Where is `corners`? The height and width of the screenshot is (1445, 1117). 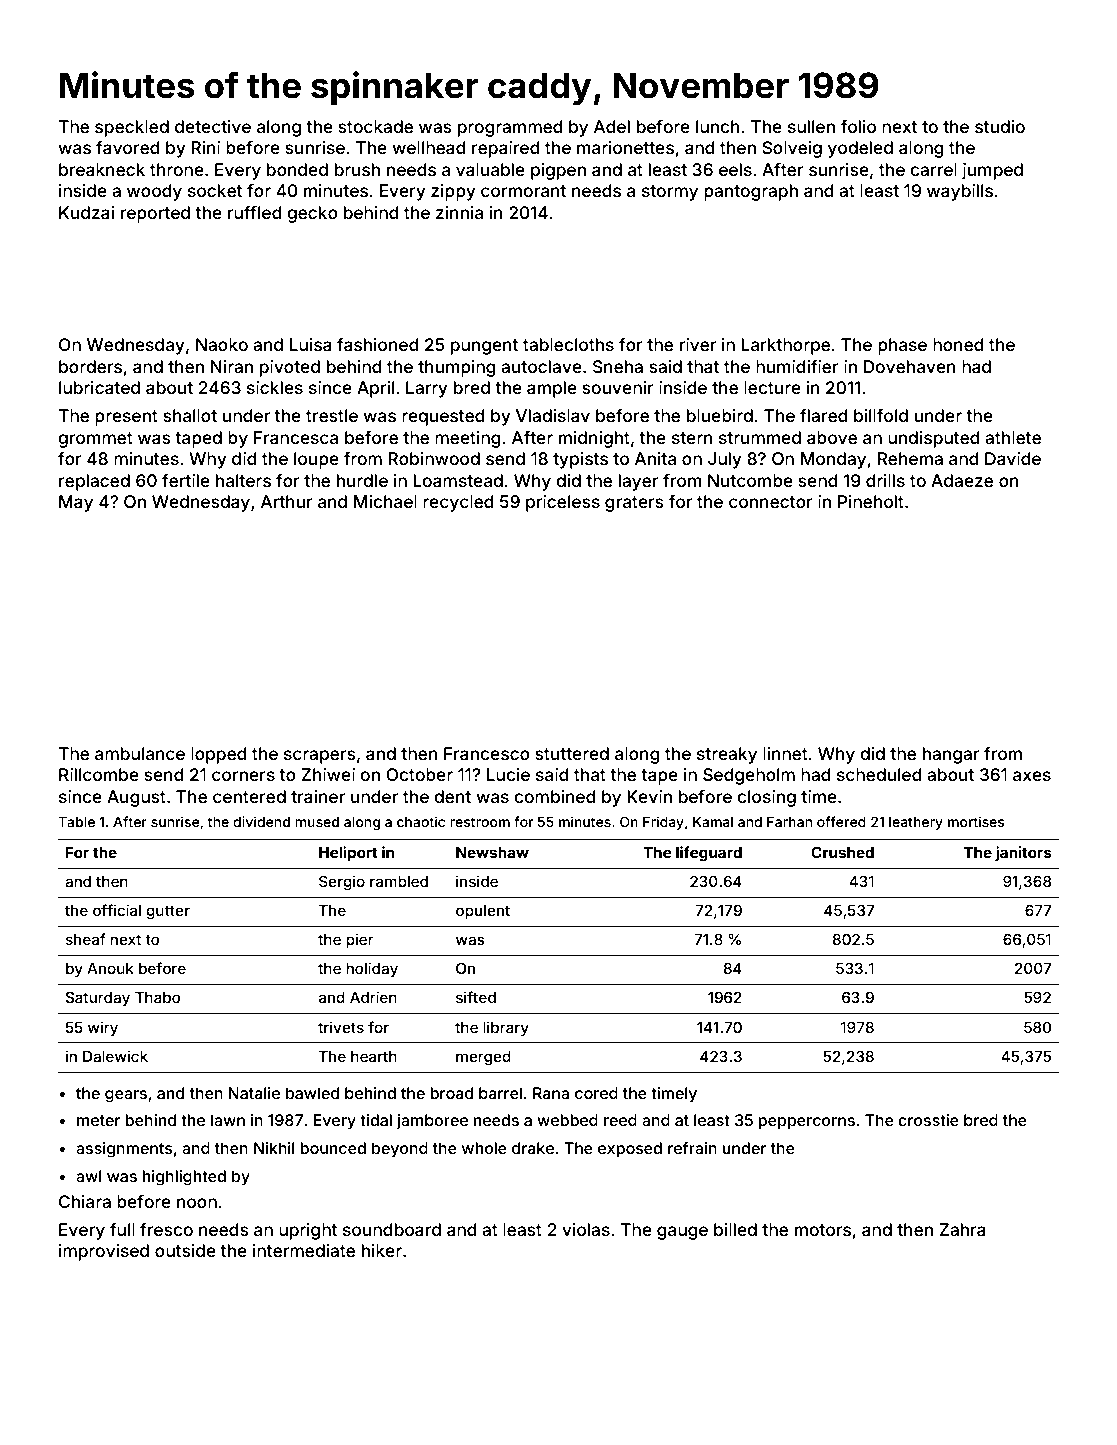 corners is located at coordinates (243, 776).
